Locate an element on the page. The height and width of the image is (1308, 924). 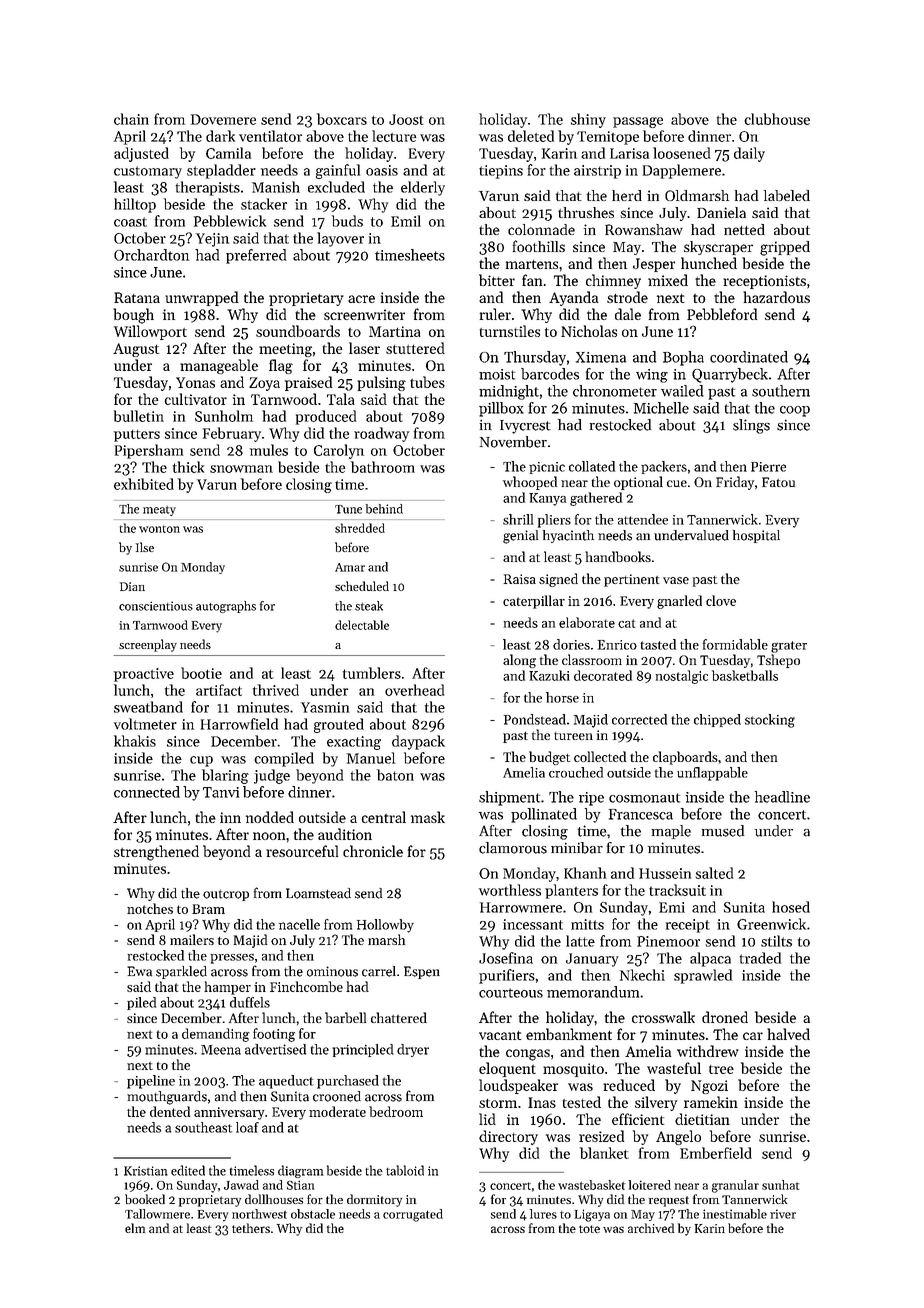
coop is located at coordinates (795, 411).
